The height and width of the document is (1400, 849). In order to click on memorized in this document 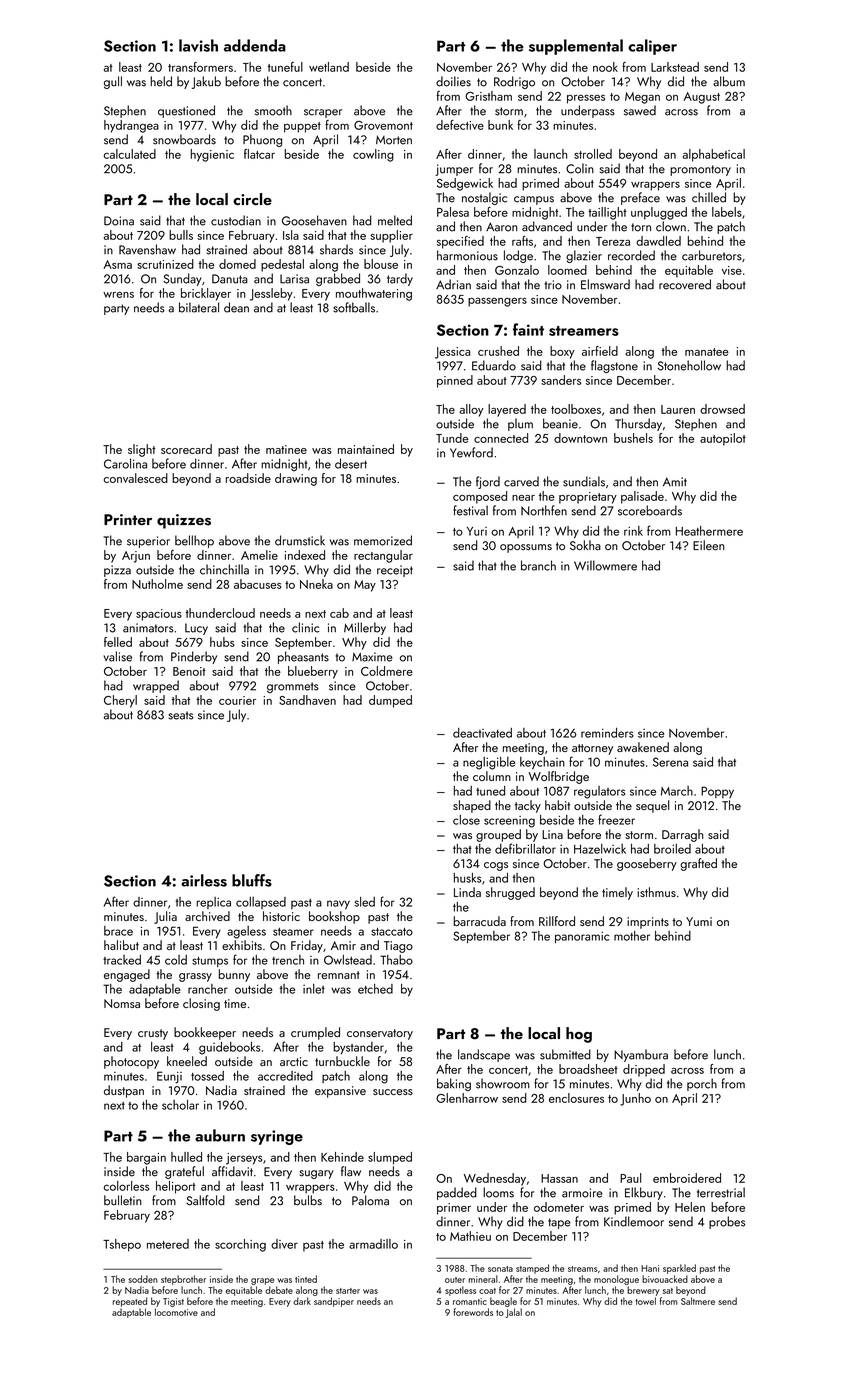, I will do `click(383, 540)`.
